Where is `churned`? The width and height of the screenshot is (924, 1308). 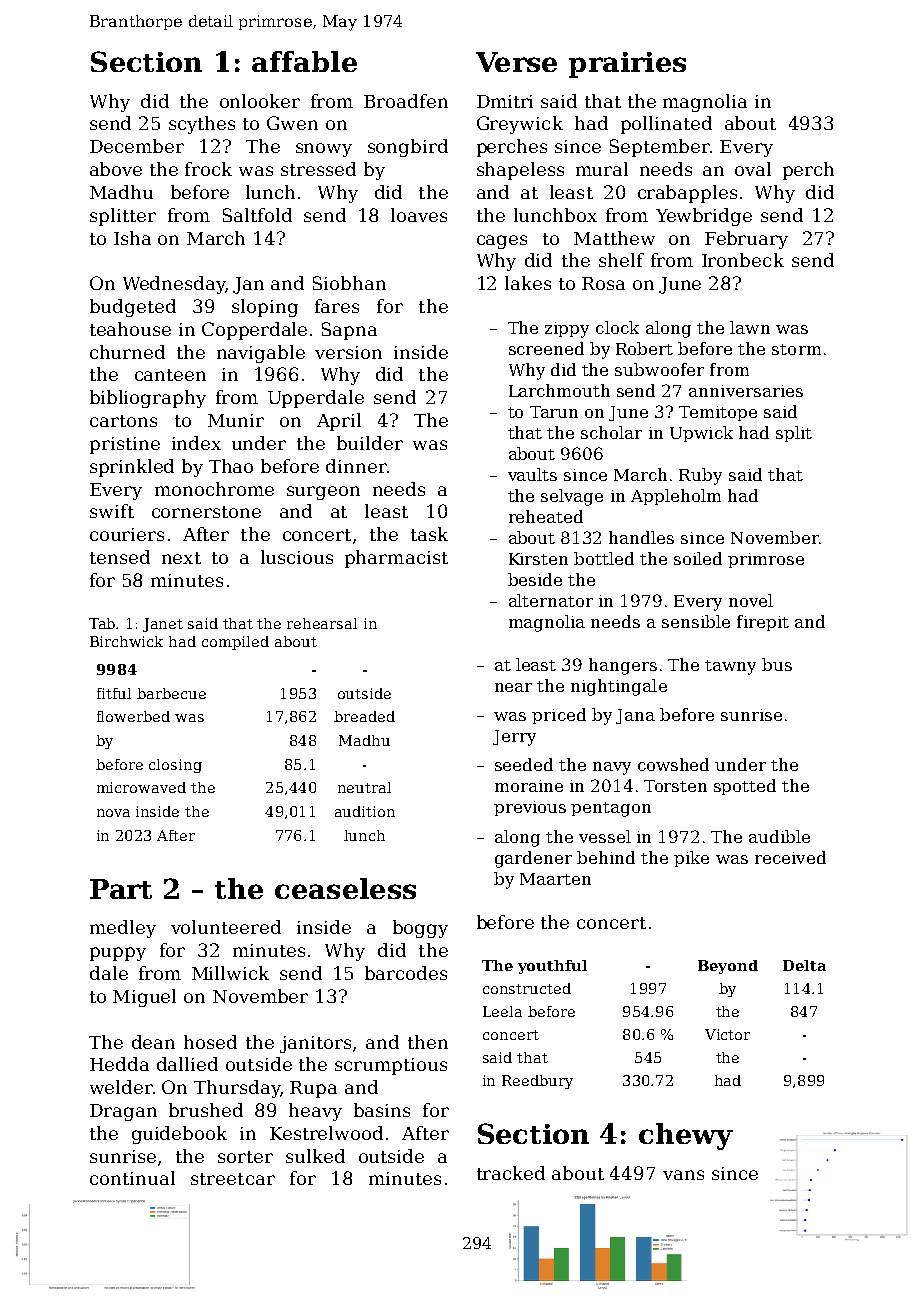
churned is located at coordinates (127, 352).
